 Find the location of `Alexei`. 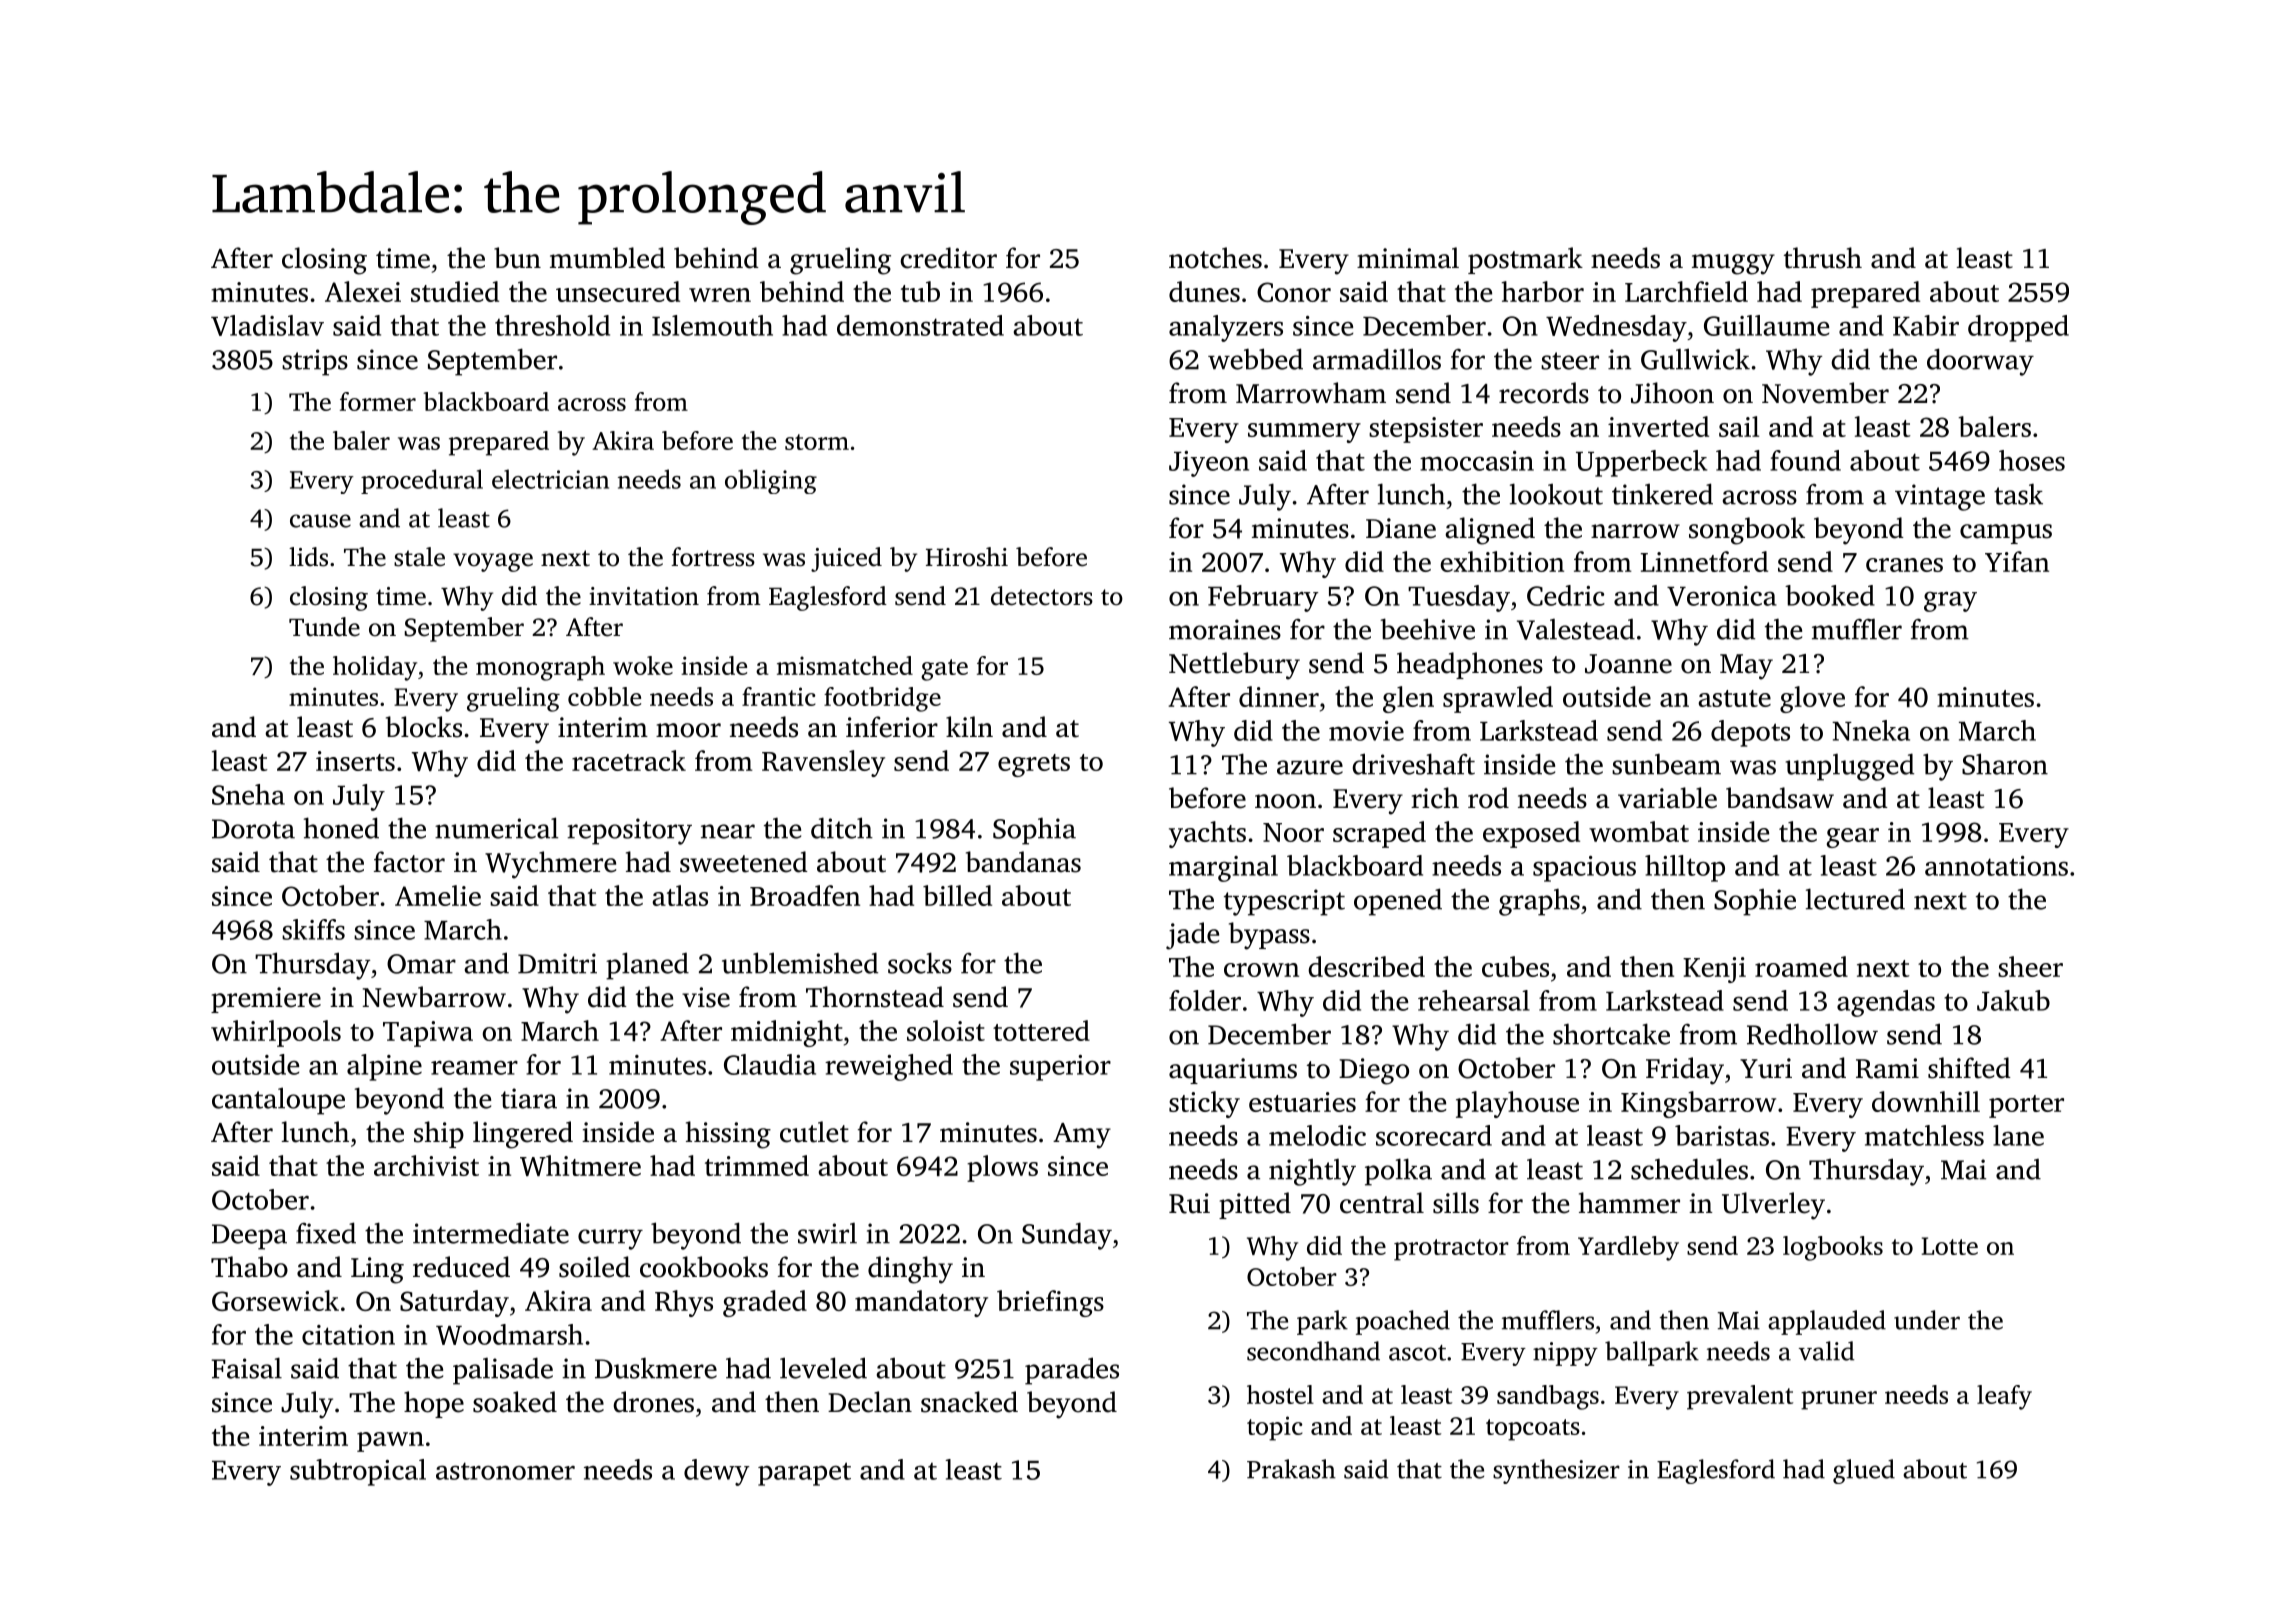

Alexei is located at coordinates (363, 291).
